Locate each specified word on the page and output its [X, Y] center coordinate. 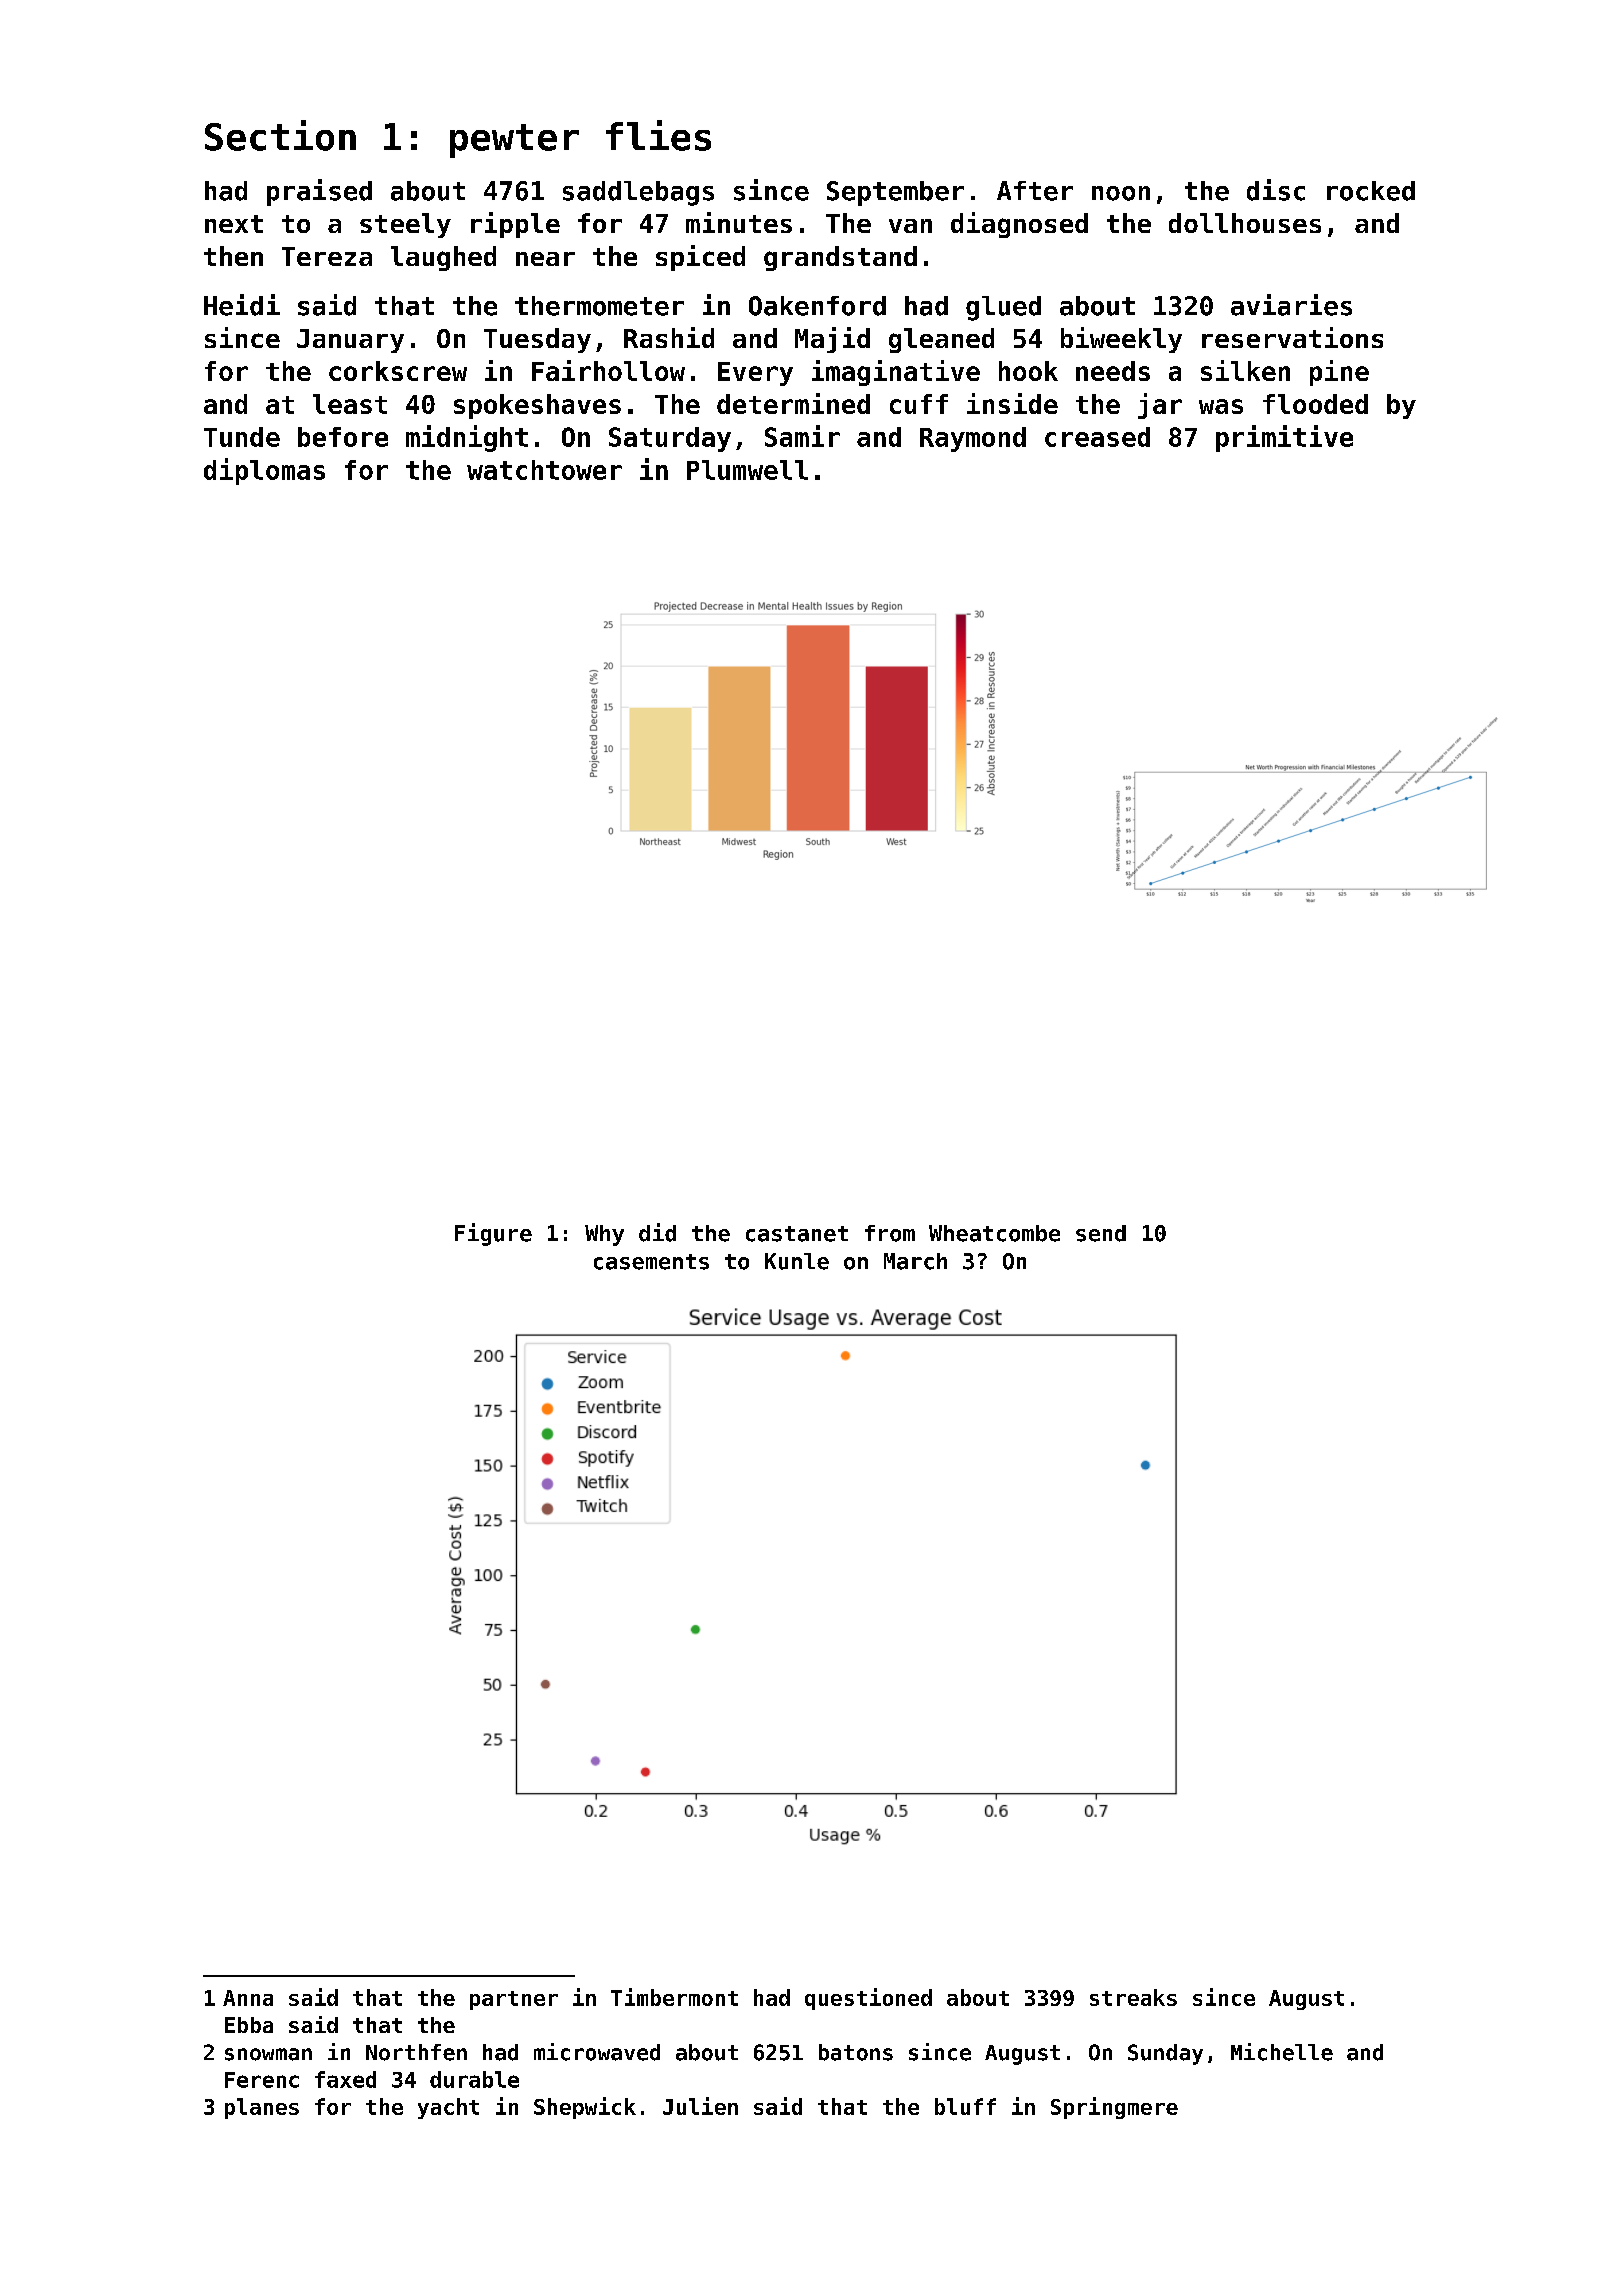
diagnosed [1019, 225]
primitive [1284, 438]
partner [514, 2000]
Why [604, 1235]
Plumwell [747, 470]
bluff [965, 2106]
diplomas [264, 471]
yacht [448, 2108]
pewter [514, 141]
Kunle [797, 1261]
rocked [1371, 191]
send [1101, 1233]
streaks [1133, 1997]
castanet [797, 1234]
